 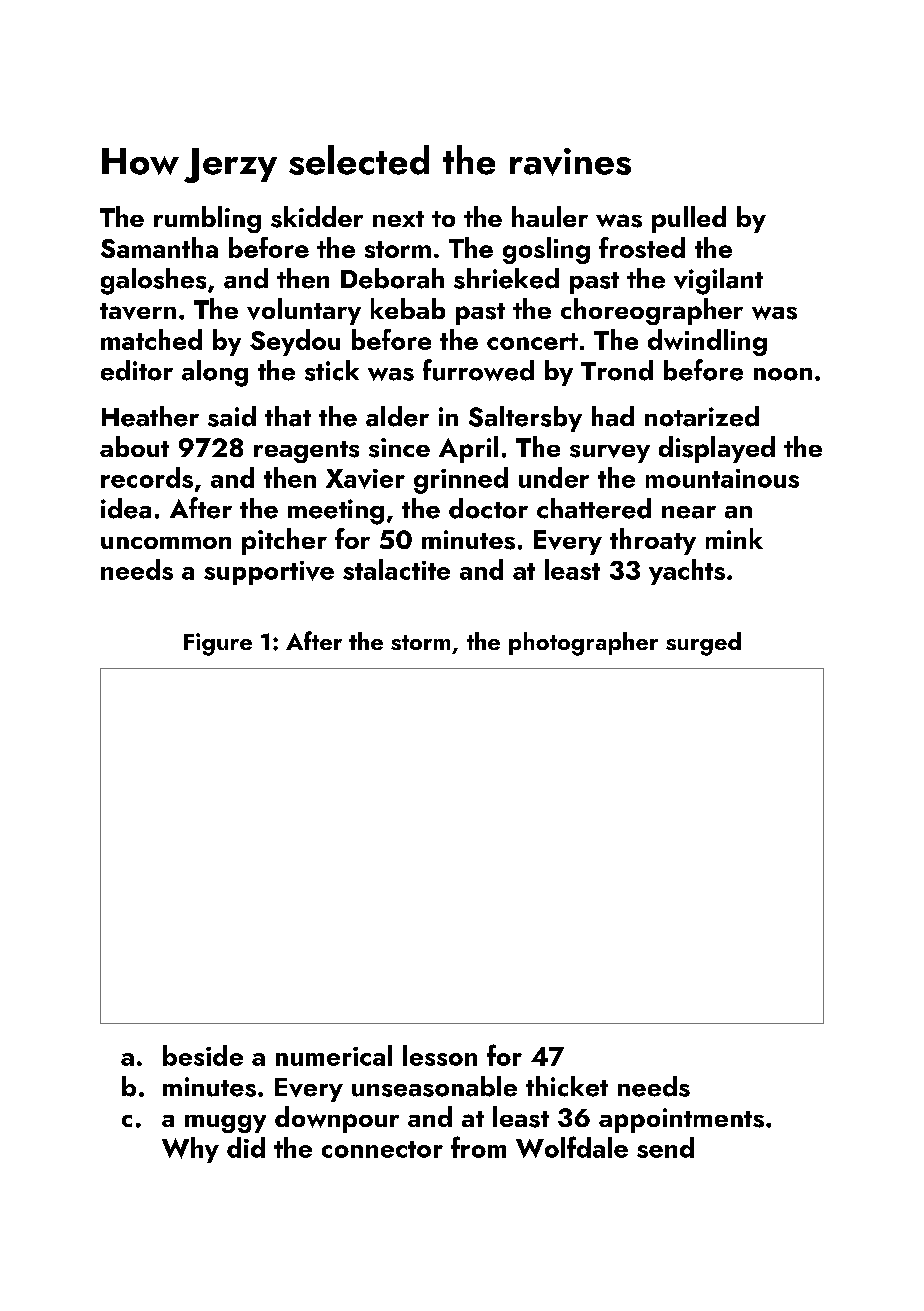 What do you see at coordinates (440, 1055) in the page?
I see `lesson` at bounding box center [440, 1055].
